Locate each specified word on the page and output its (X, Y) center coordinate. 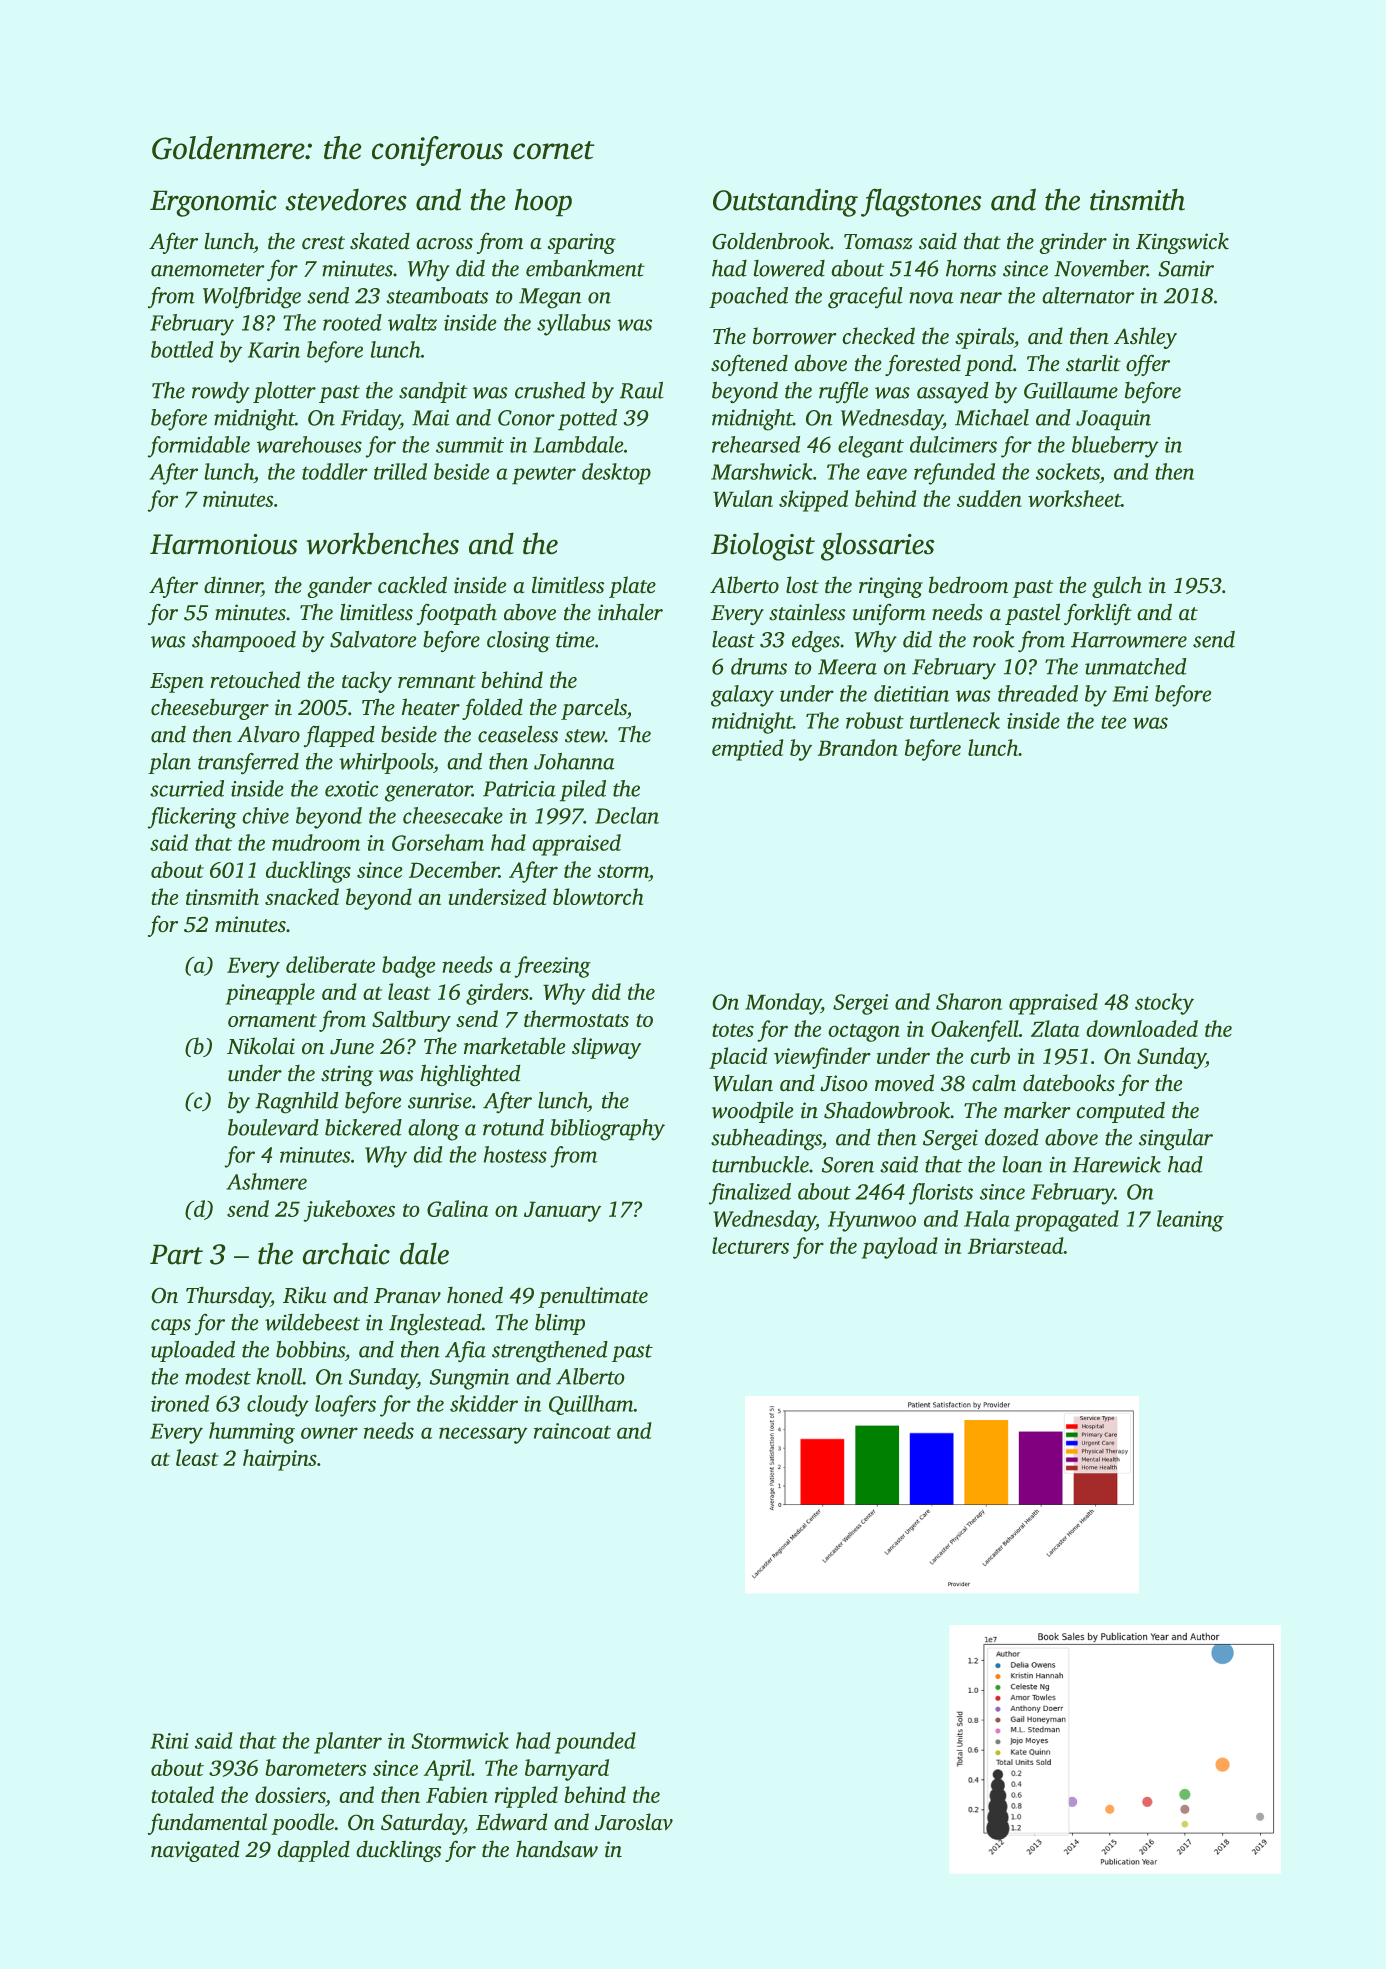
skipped (813, 501)
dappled (313, 1851)
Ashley (1145, 338)
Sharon (969, 1001)
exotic (351, 789)
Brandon (858, 747)
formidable (199, 447)
